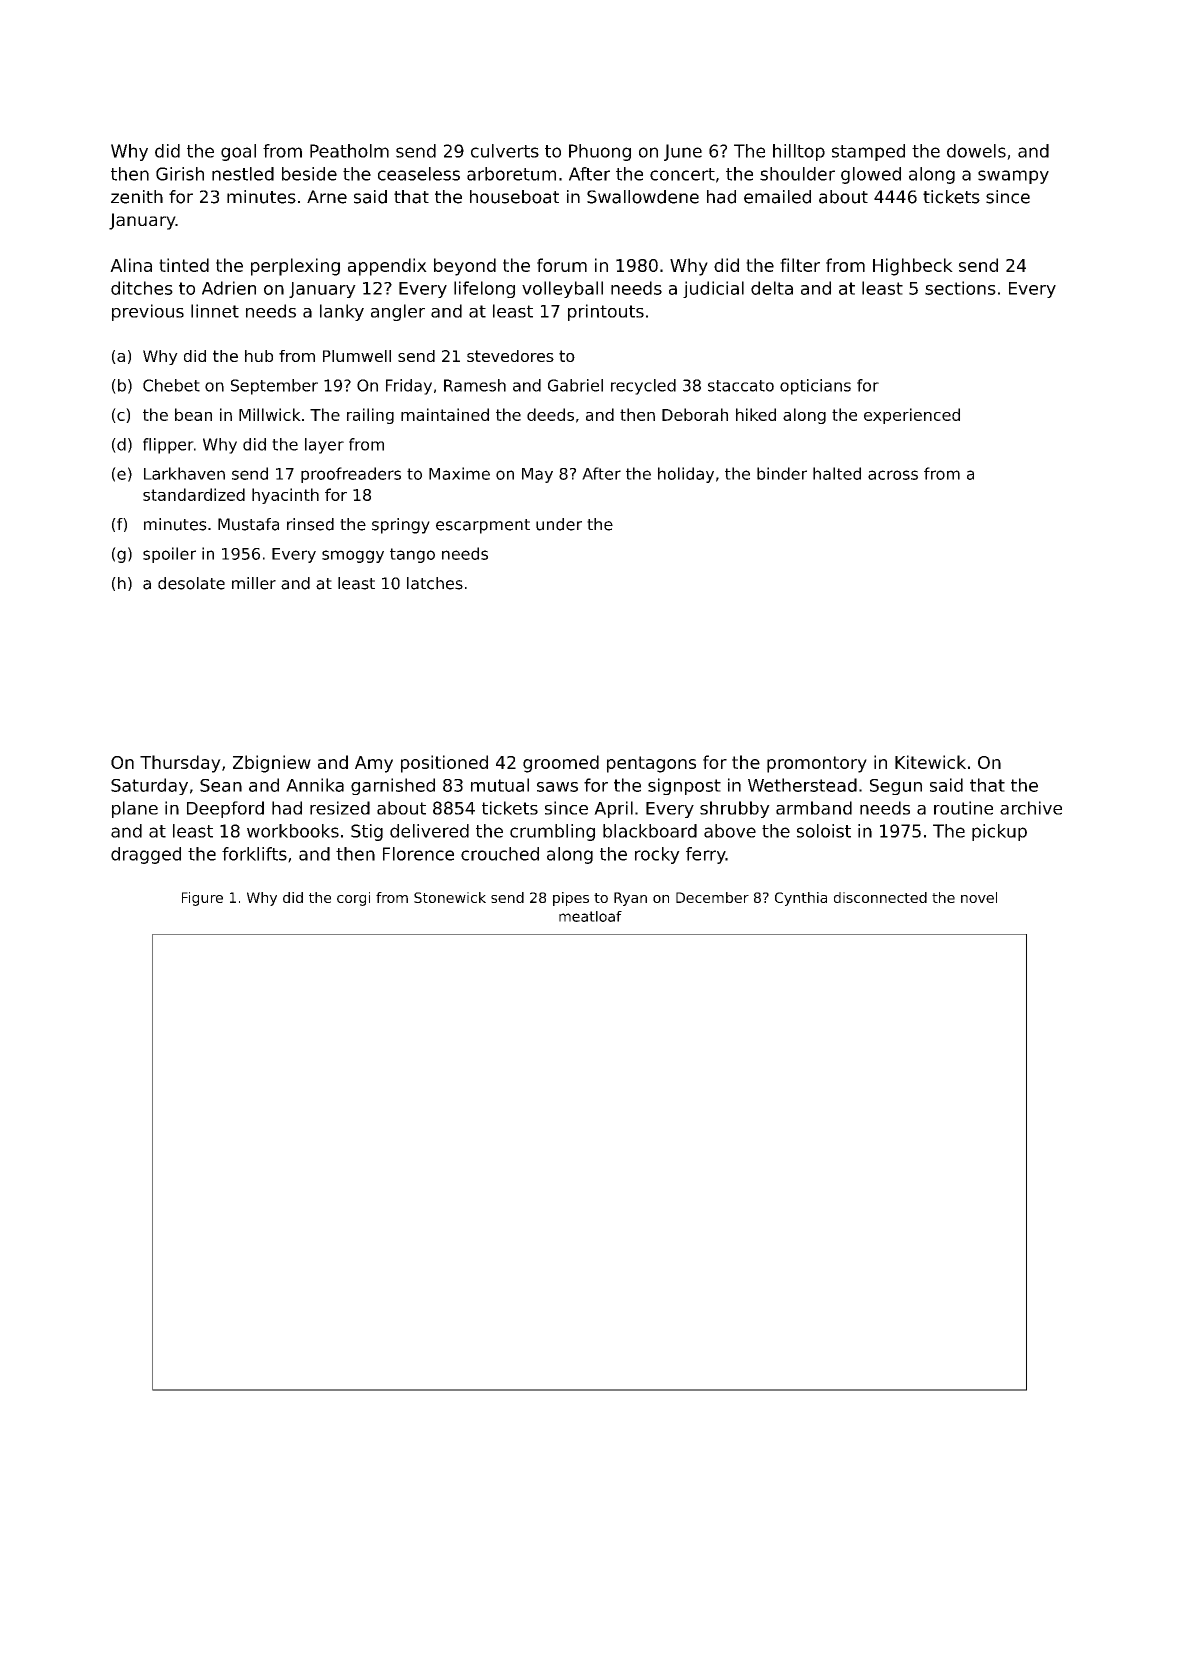 The image size is (1179, 1667). I want to click on plane, so click(135, 809).
